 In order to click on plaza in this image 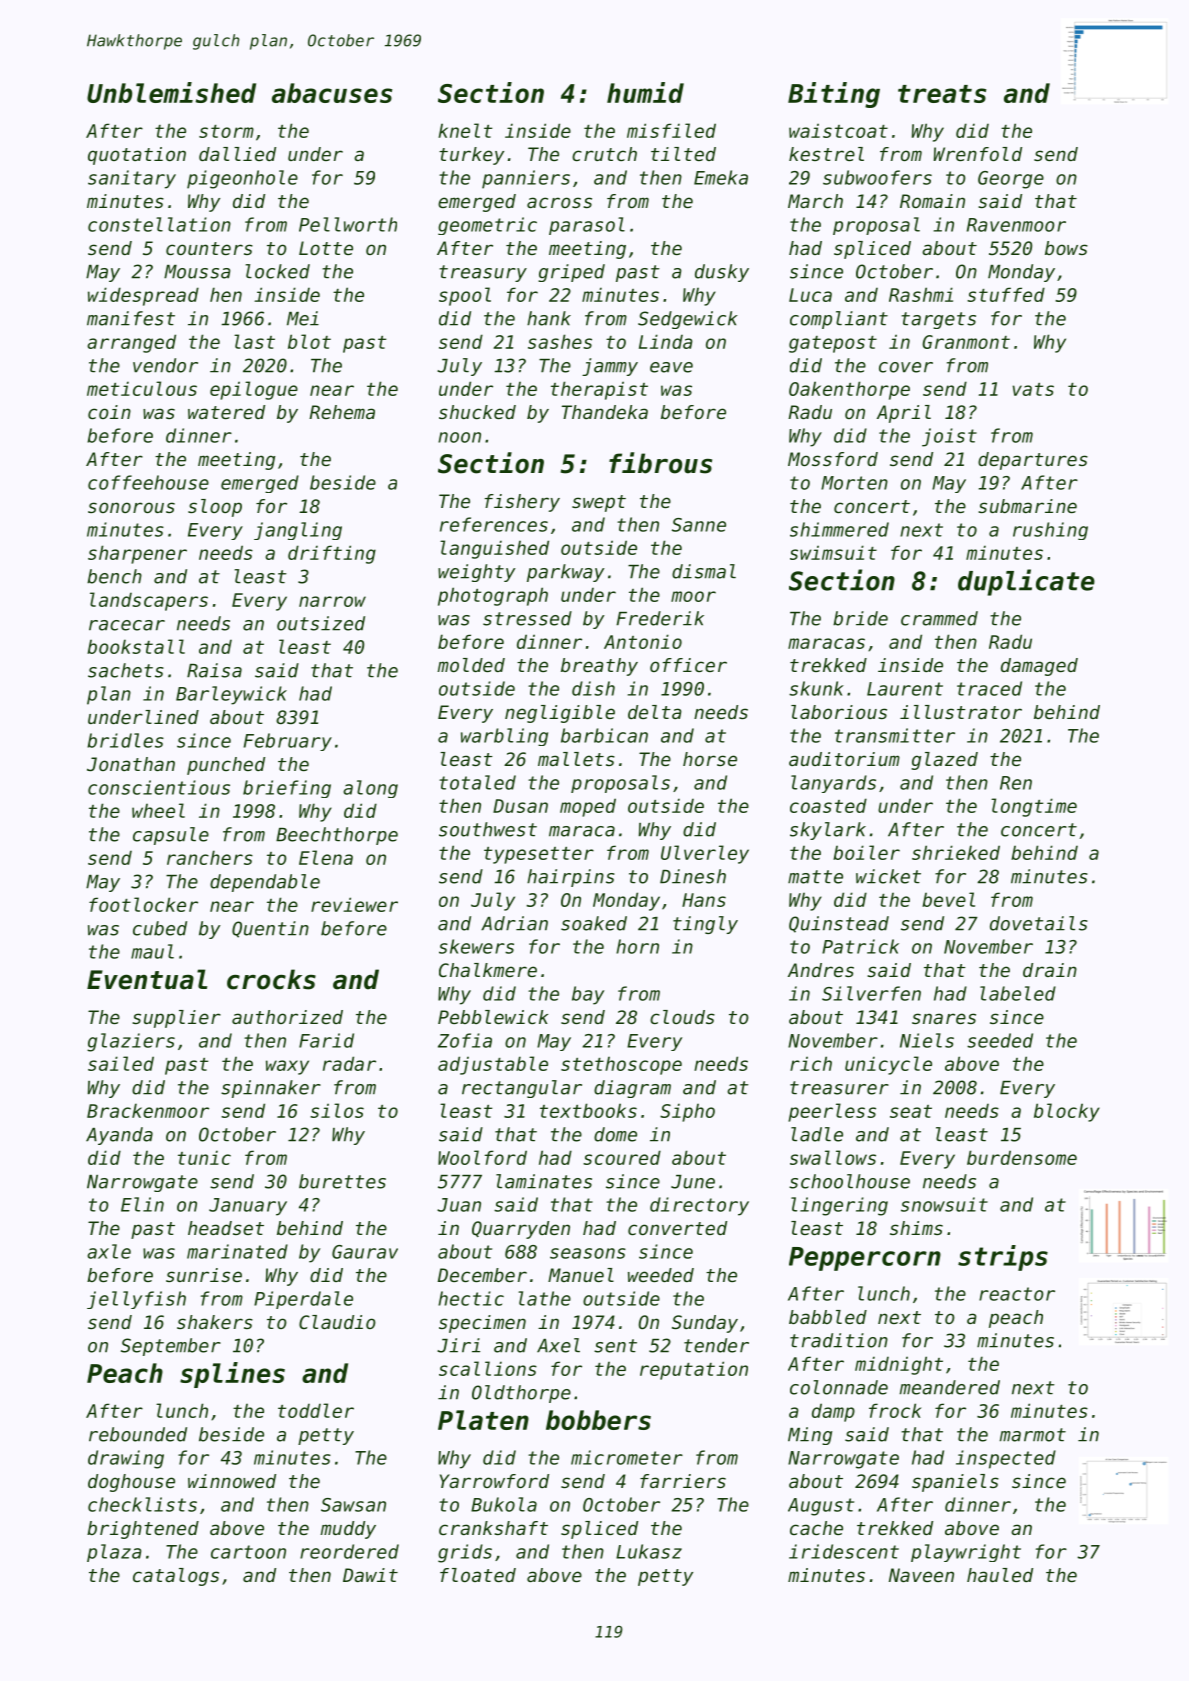, I will do `click(114, 1553)`.
